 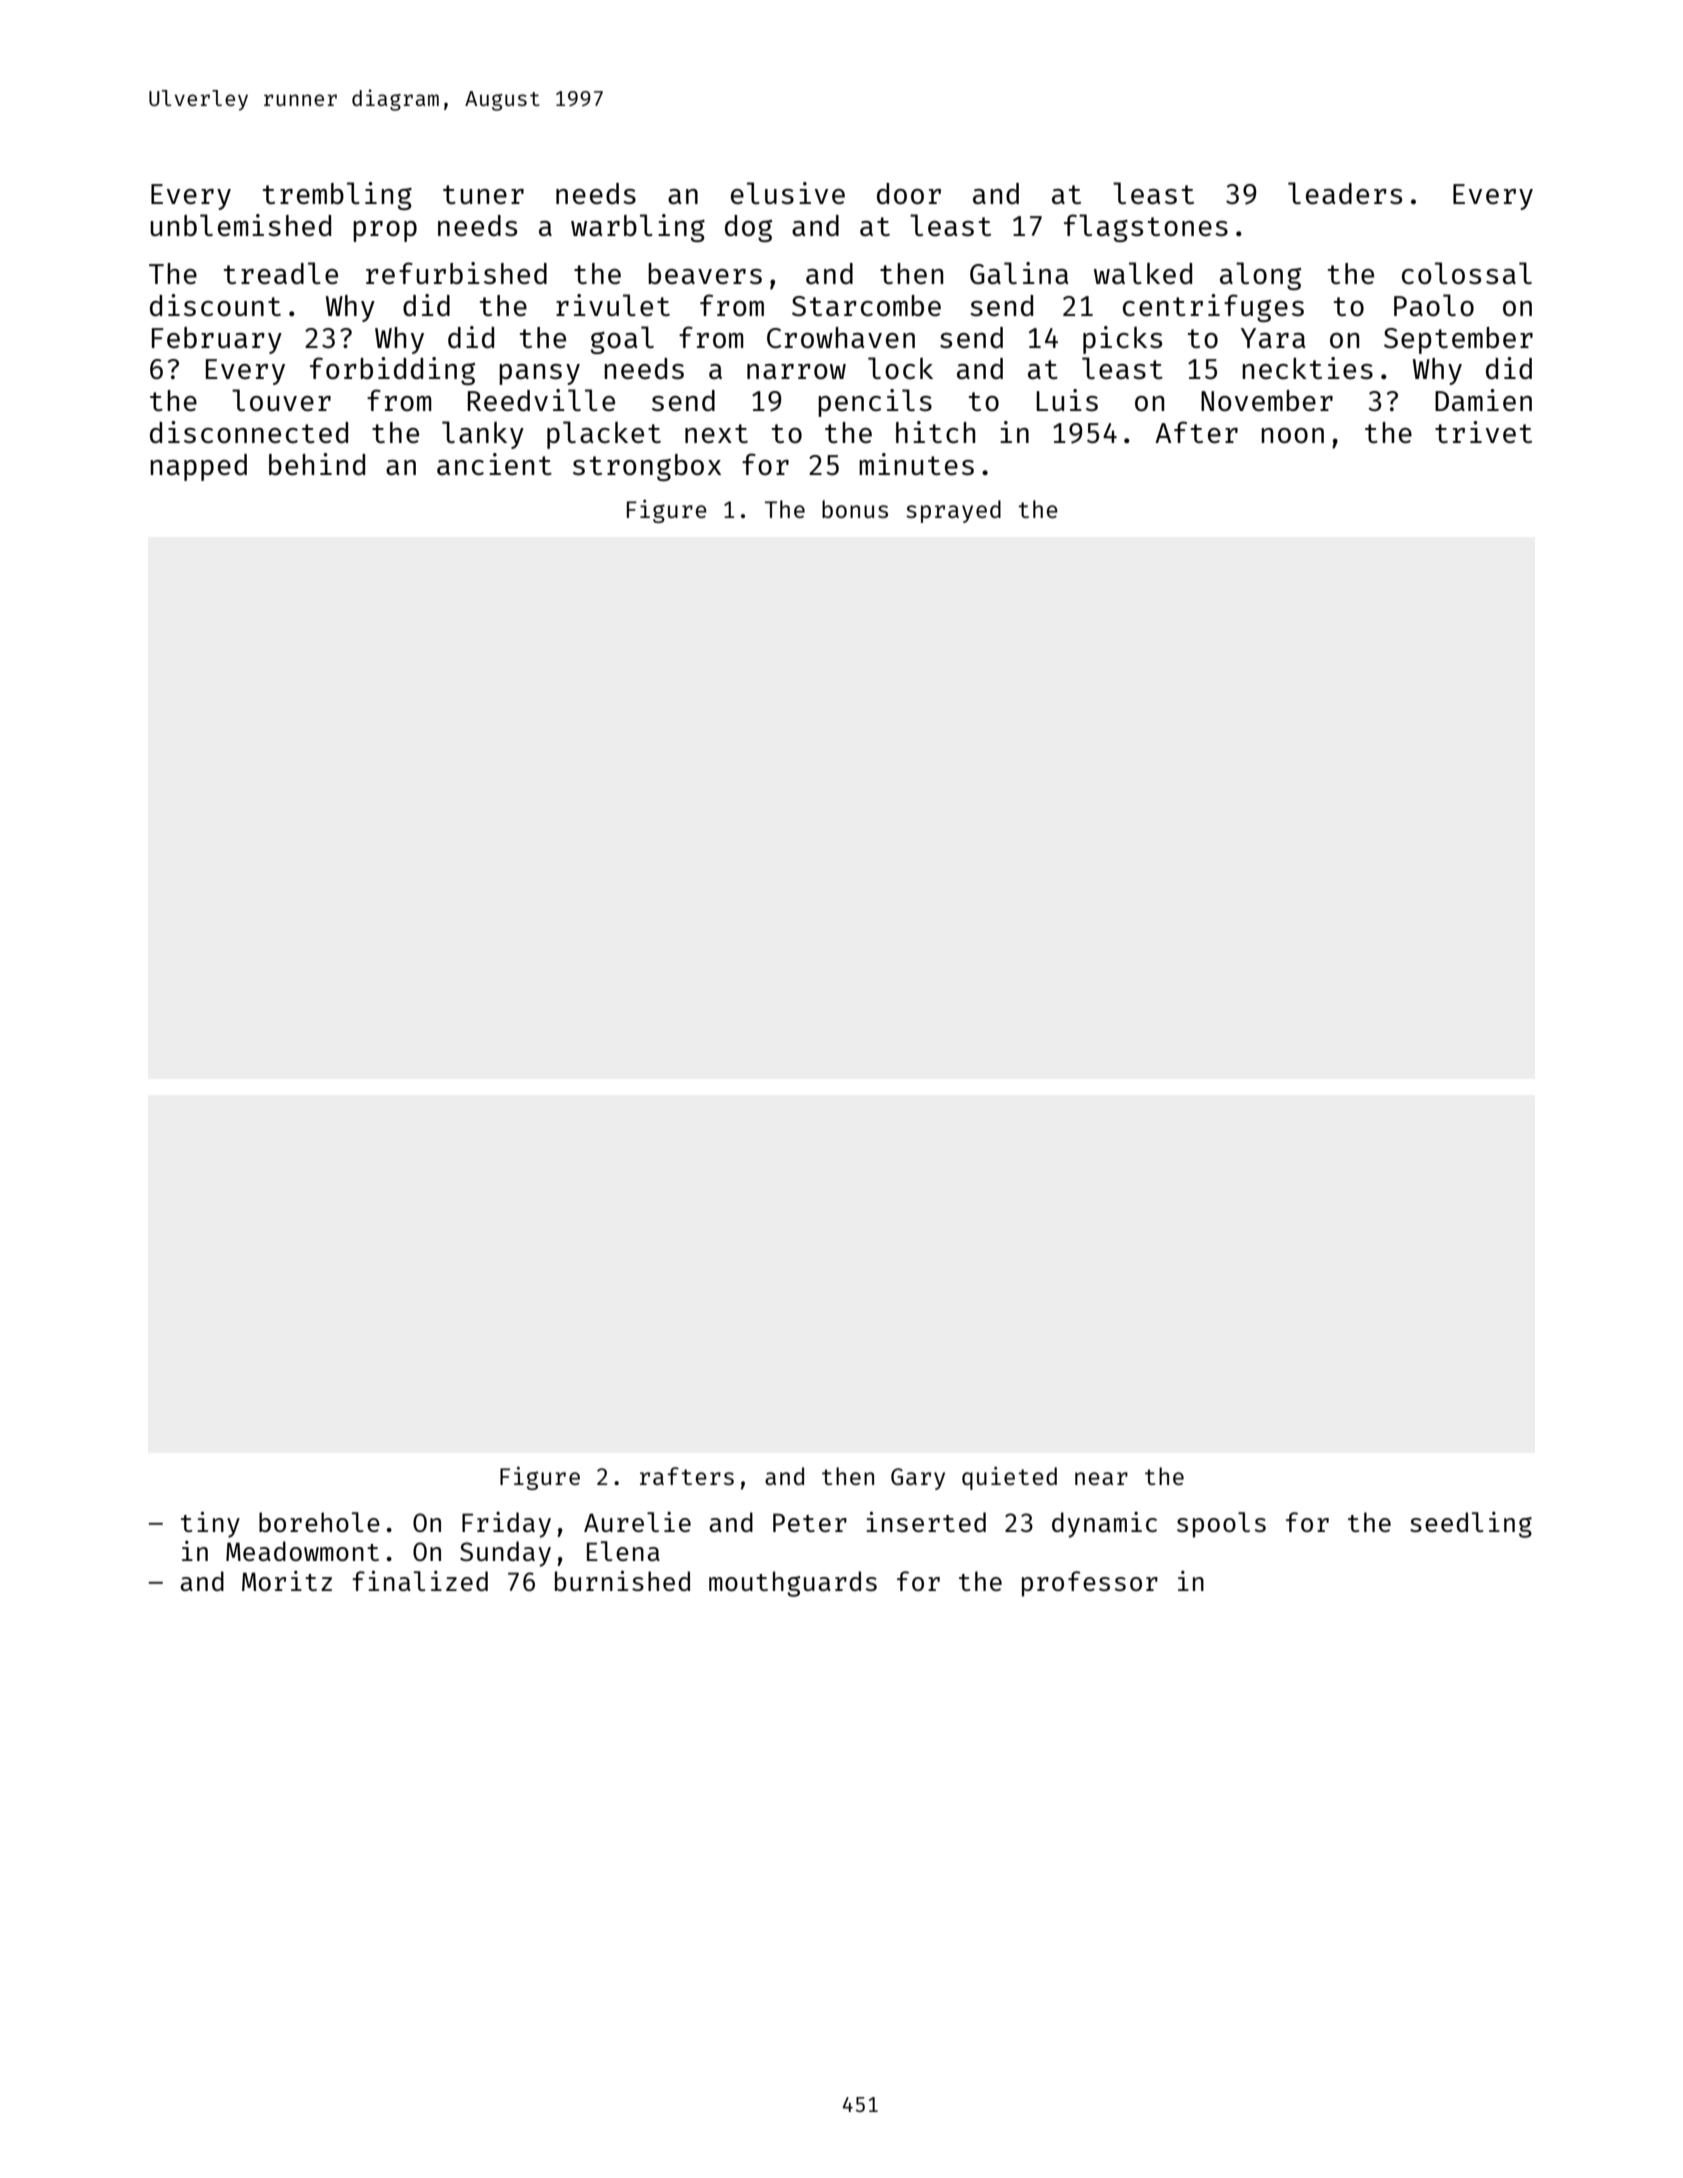 I want to click on mouthguards, so click(x=793, y=1584).
